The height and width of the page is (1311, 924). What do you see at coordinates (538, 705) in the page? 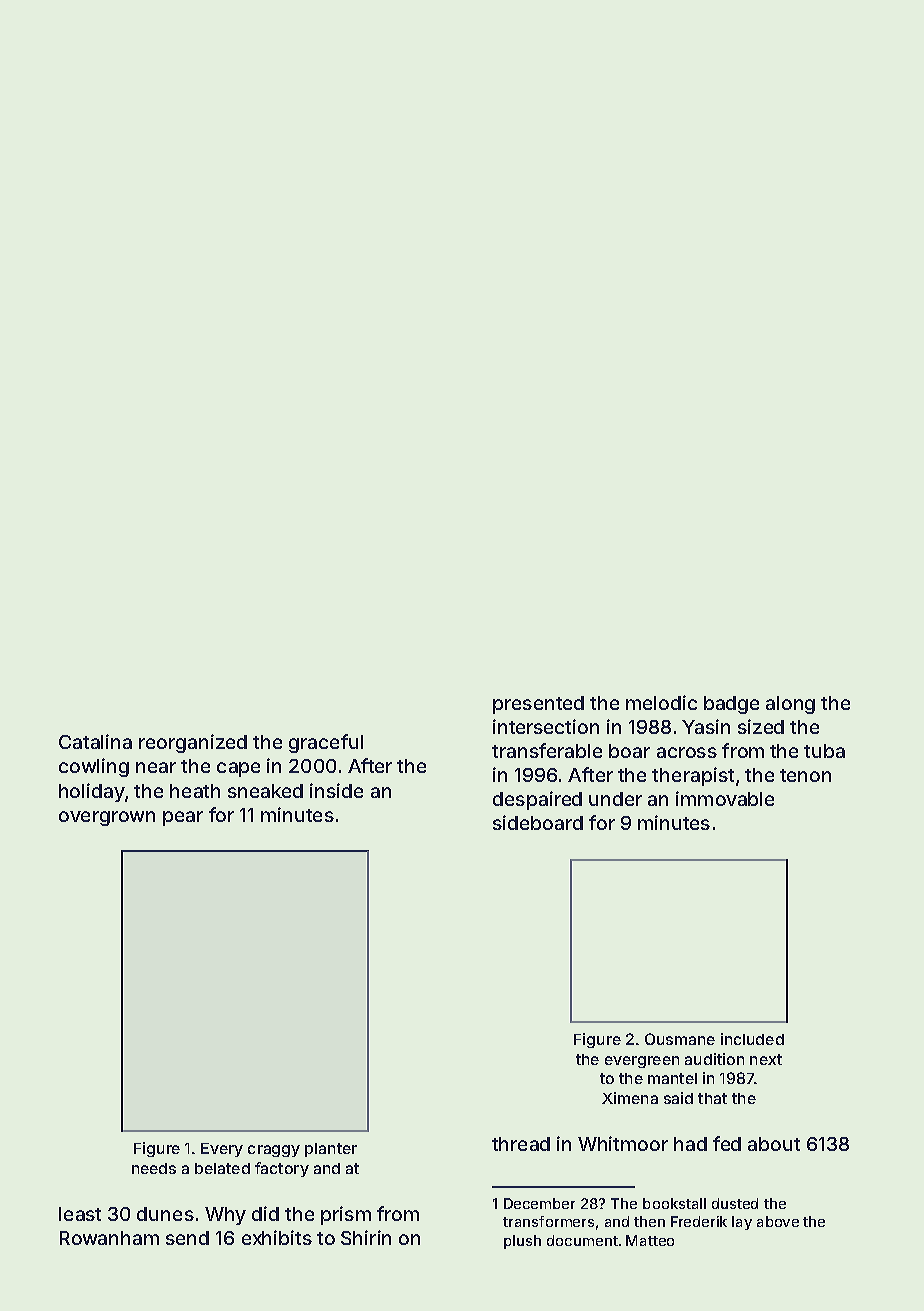
I see `presented` at bounding box center [538, 705].
